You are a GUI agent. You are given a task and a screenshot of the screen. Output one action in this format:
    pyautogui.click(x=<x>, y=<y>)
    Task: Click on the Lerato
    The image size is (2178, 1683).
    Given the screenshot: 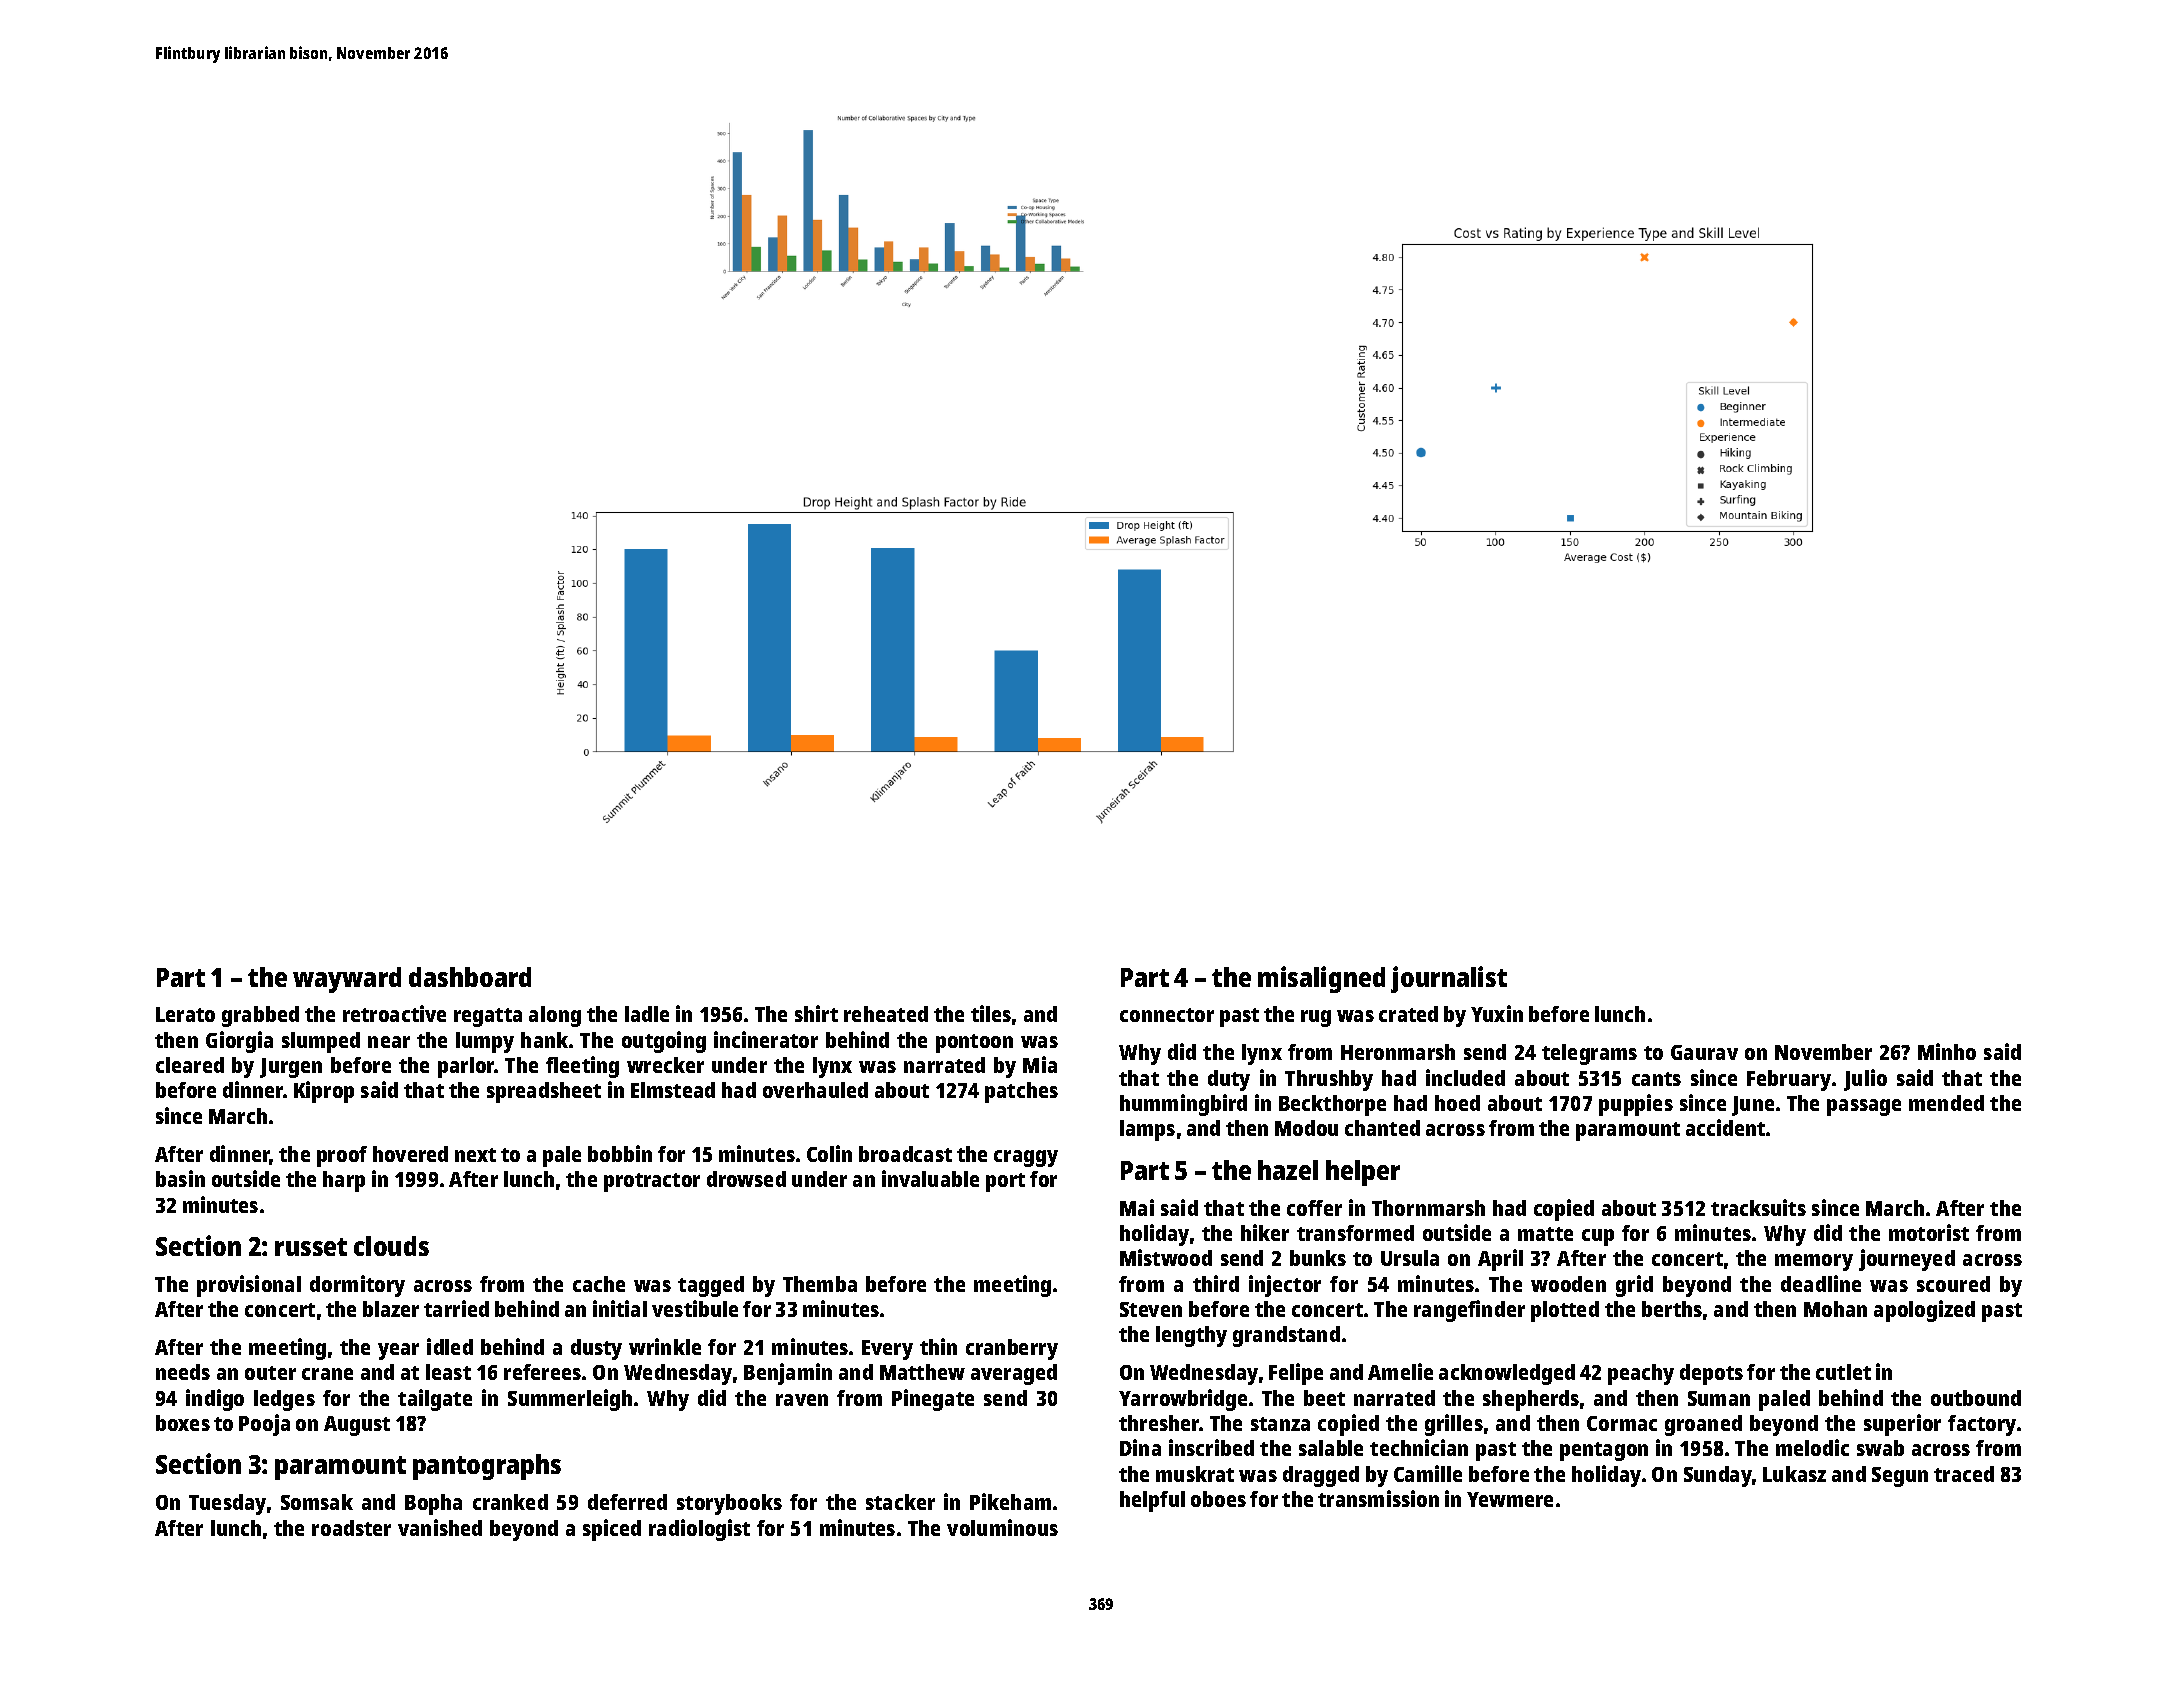 What is the action you would take?
    pyautogui.click(x=185, y=1014)
